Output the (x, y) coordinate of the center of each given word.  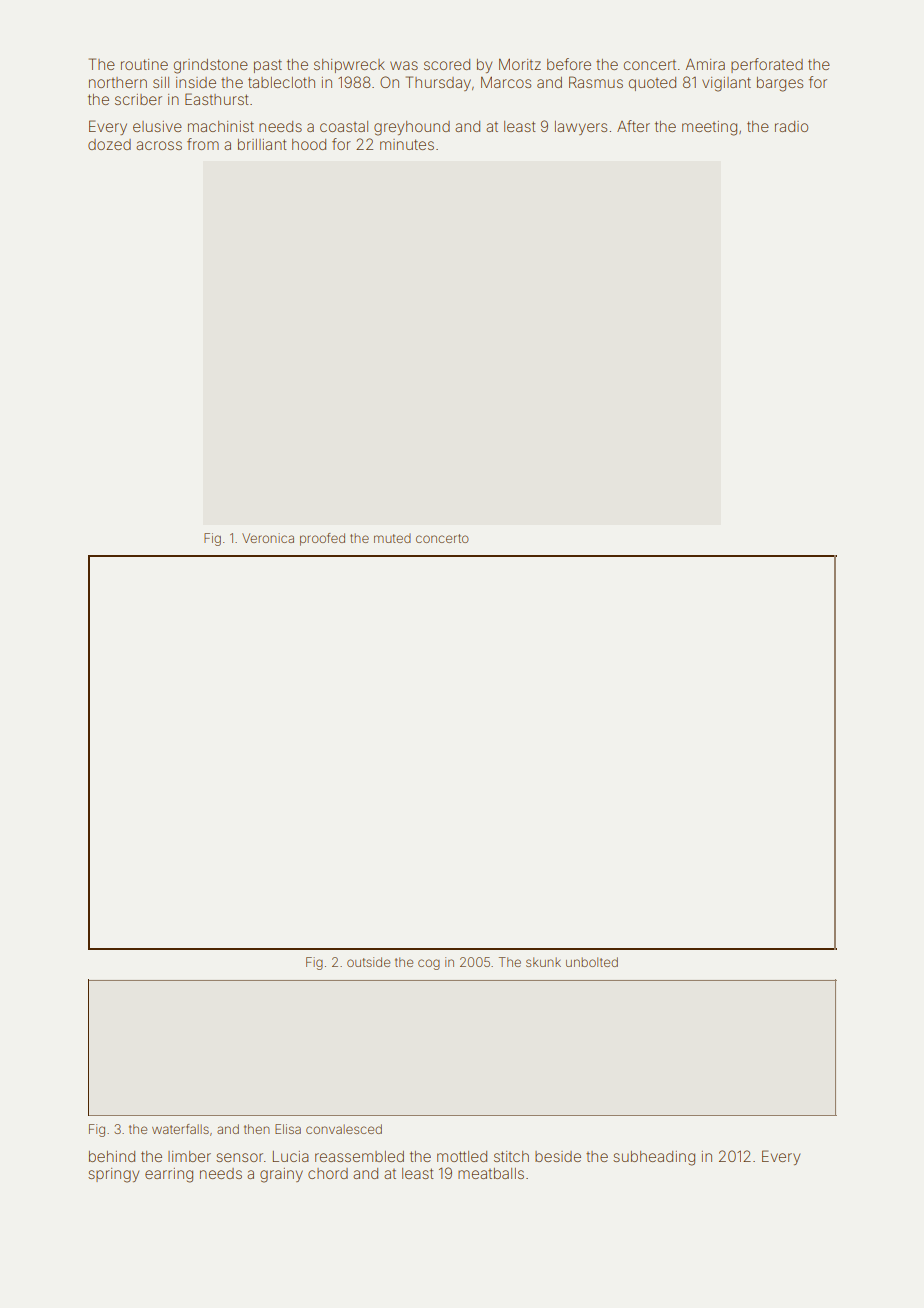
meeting (709, 128)
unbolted (592, 962)
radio (791, 126)
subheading (654, 1158)
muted (392, 538)
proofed (322, 539)
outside (368, 962)
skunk (543, 962)
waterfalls (180, 1129)
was (404, 65)
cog (429, 964)
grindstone (211, 66)
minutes (407, 144)
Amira (705, 64)
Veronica (268, 538)
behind (112, 1156)
